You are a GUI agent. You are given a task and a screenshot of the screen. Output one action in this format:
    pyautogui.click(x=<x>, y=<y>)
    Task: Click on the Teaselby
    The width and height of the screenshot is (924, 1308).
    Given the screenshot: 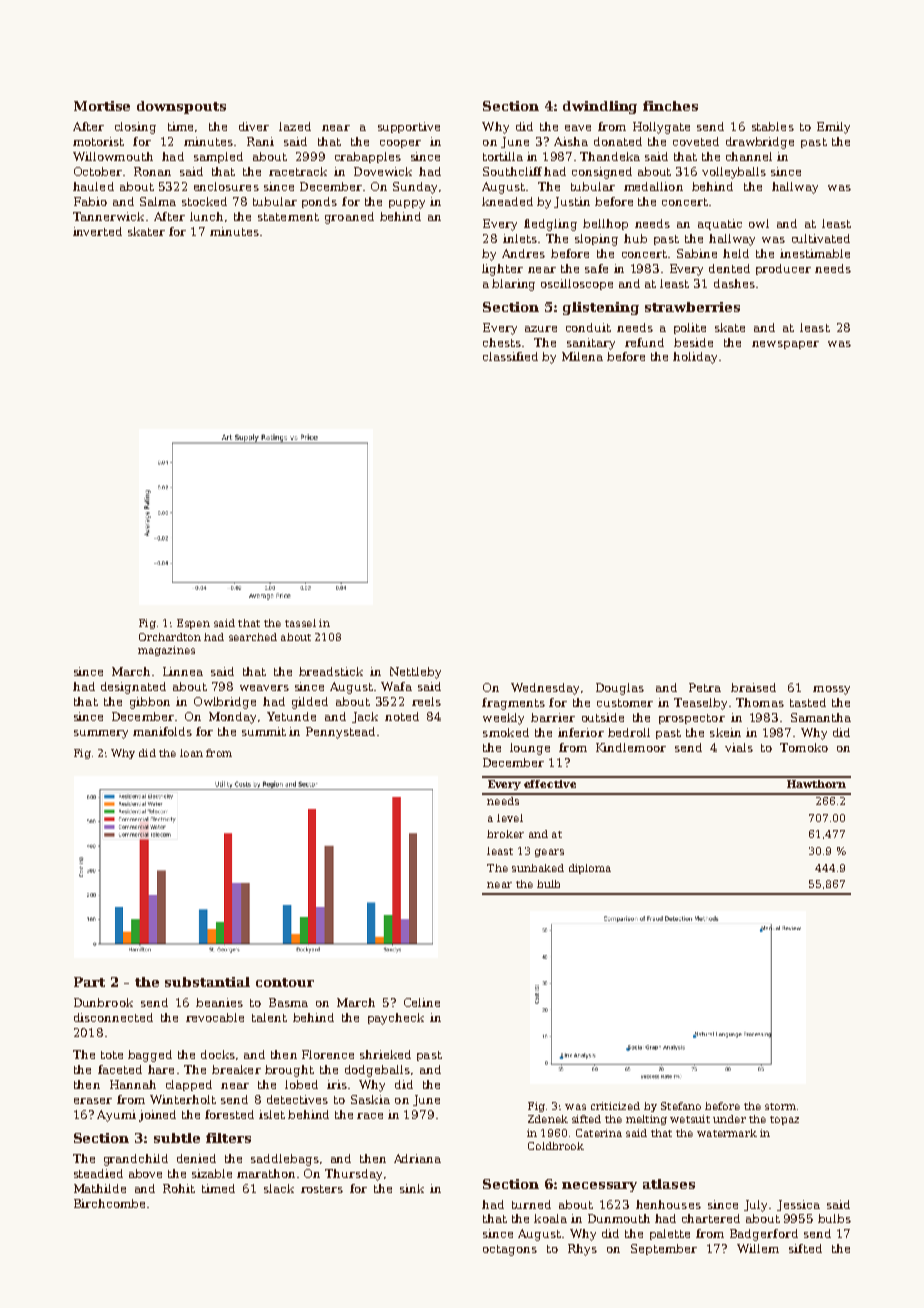 What is the action you would take?
    pyautogui.click(x=700, y=704)
